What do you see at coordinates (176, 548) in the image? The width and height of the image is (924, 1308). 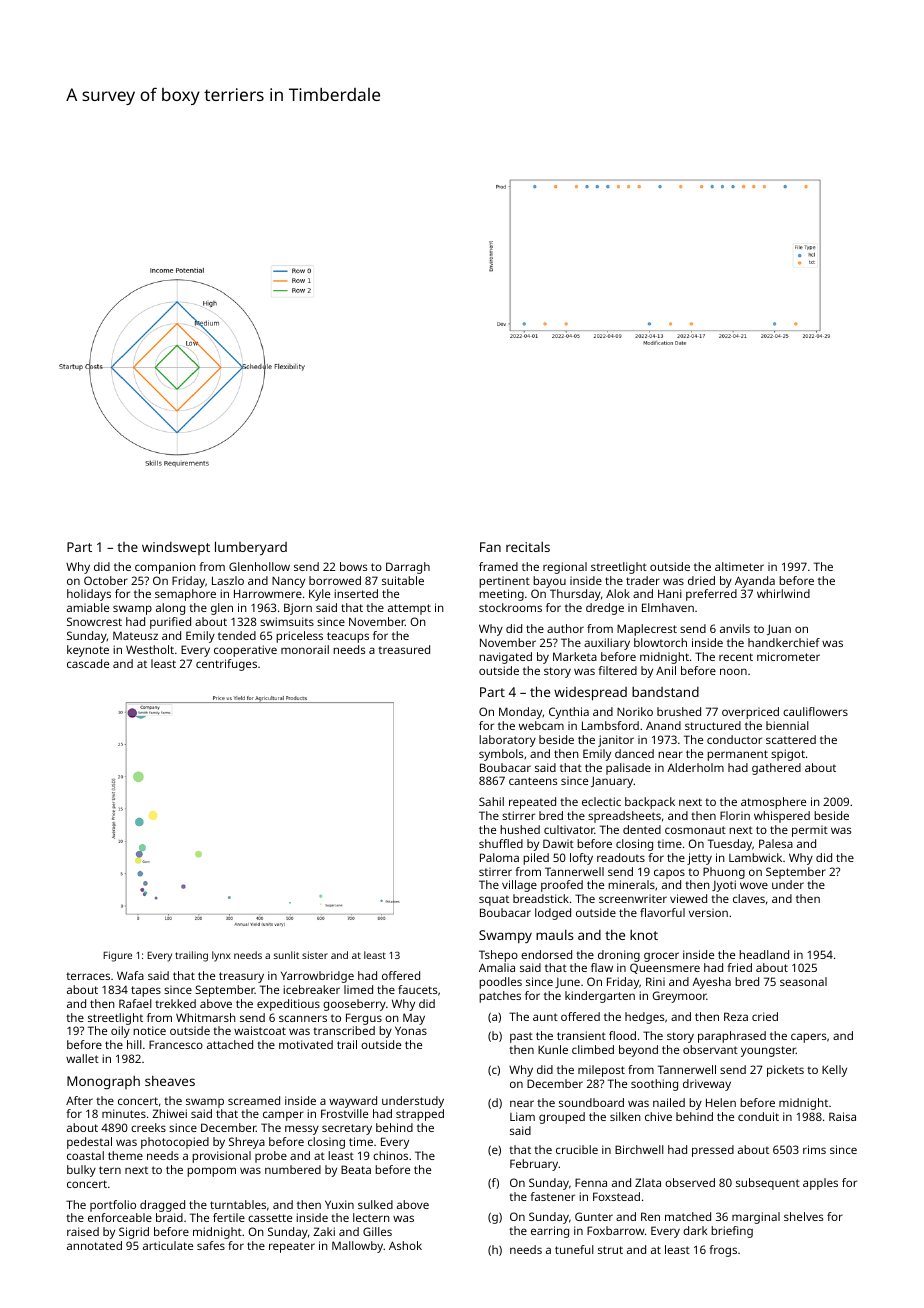 I see `windswept` at bounding box center [176, 548].
